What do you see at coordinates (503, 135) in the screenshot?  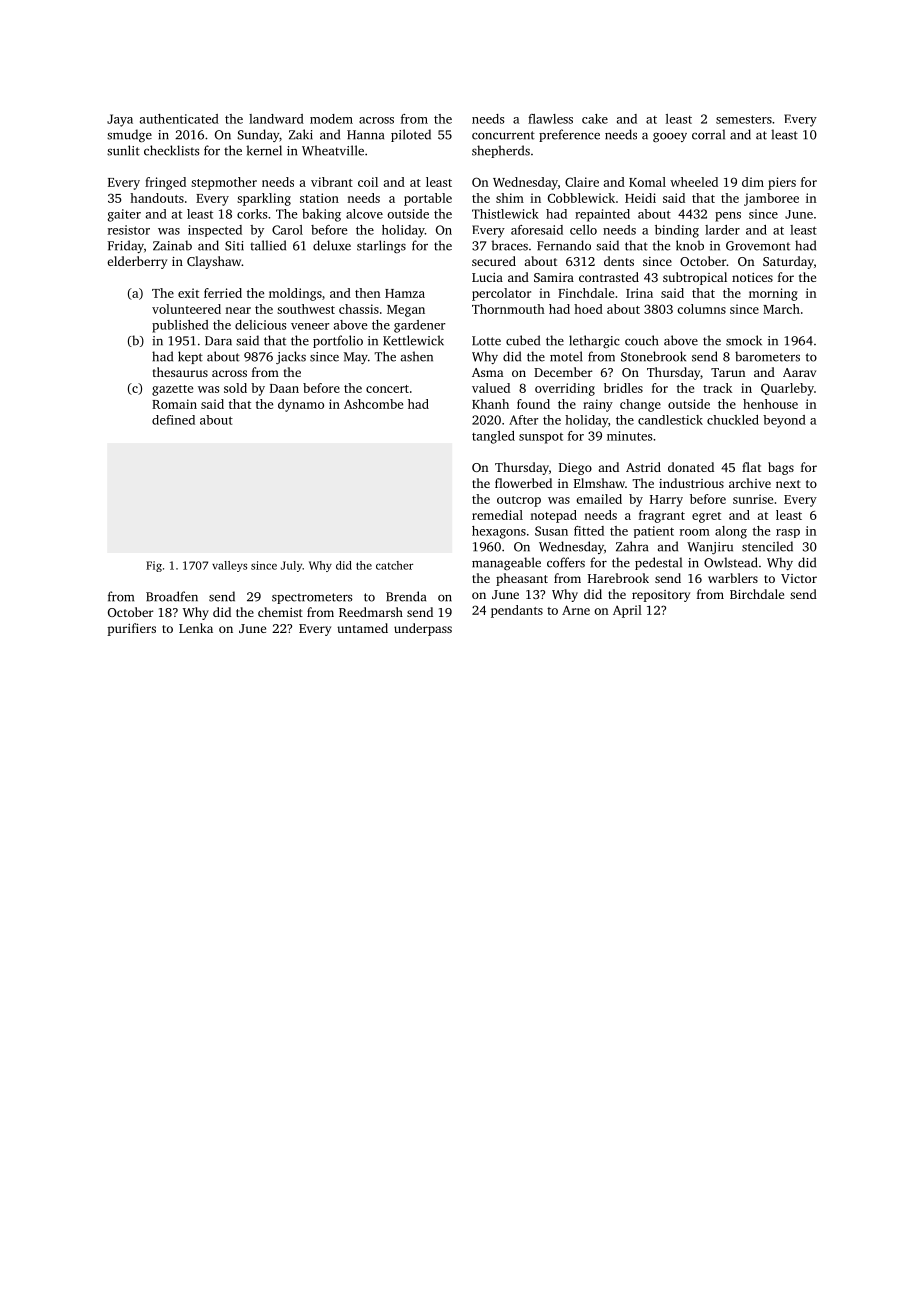 I see `concurrent` at bounding box center [503, 135].
